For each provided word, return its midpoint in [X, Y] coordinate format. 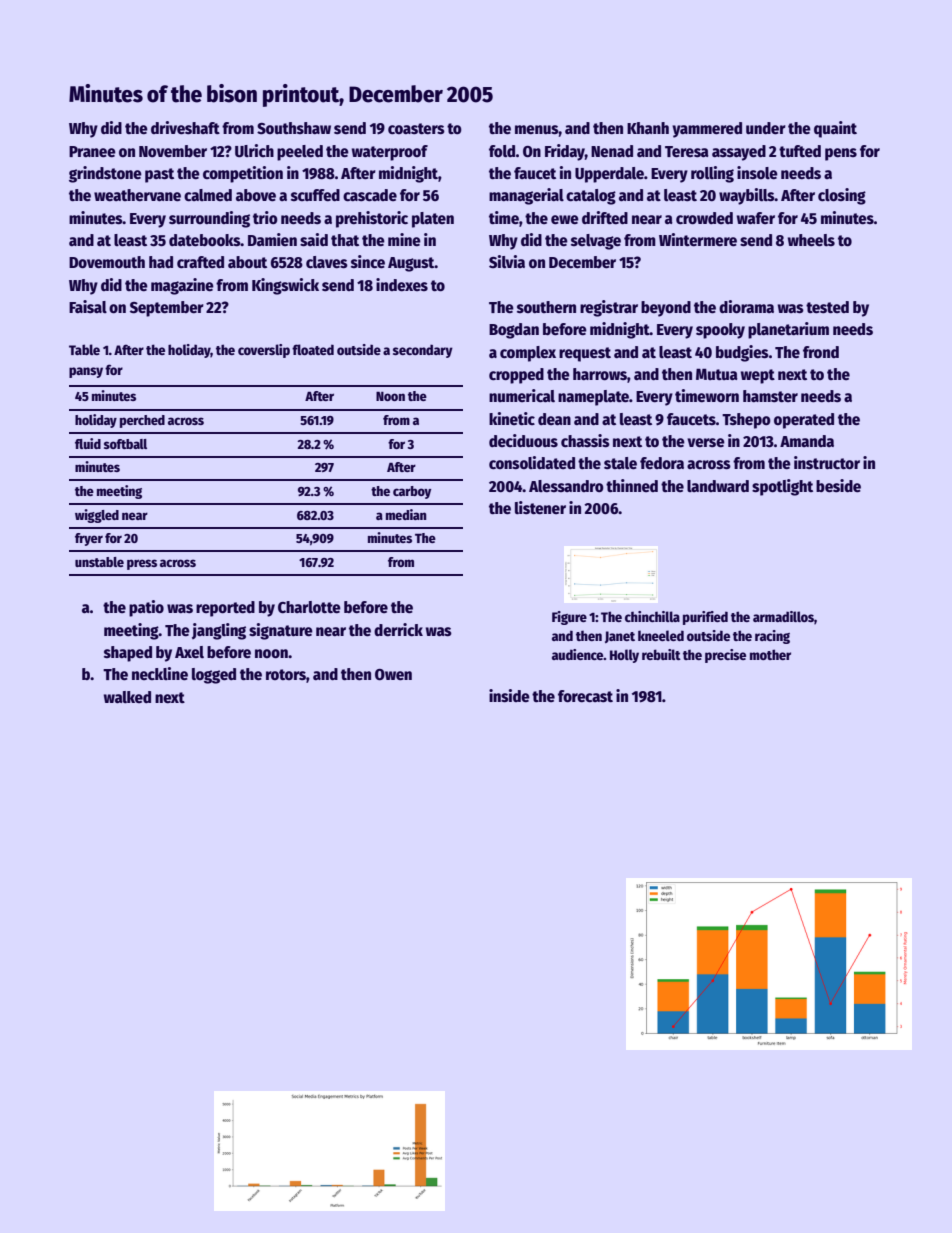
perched [142, 421]
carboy [412, 492]
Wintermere [698, 240]
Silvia [507, 261]
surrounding [209, 219]
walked [127, 697]
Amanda [807, 441]
